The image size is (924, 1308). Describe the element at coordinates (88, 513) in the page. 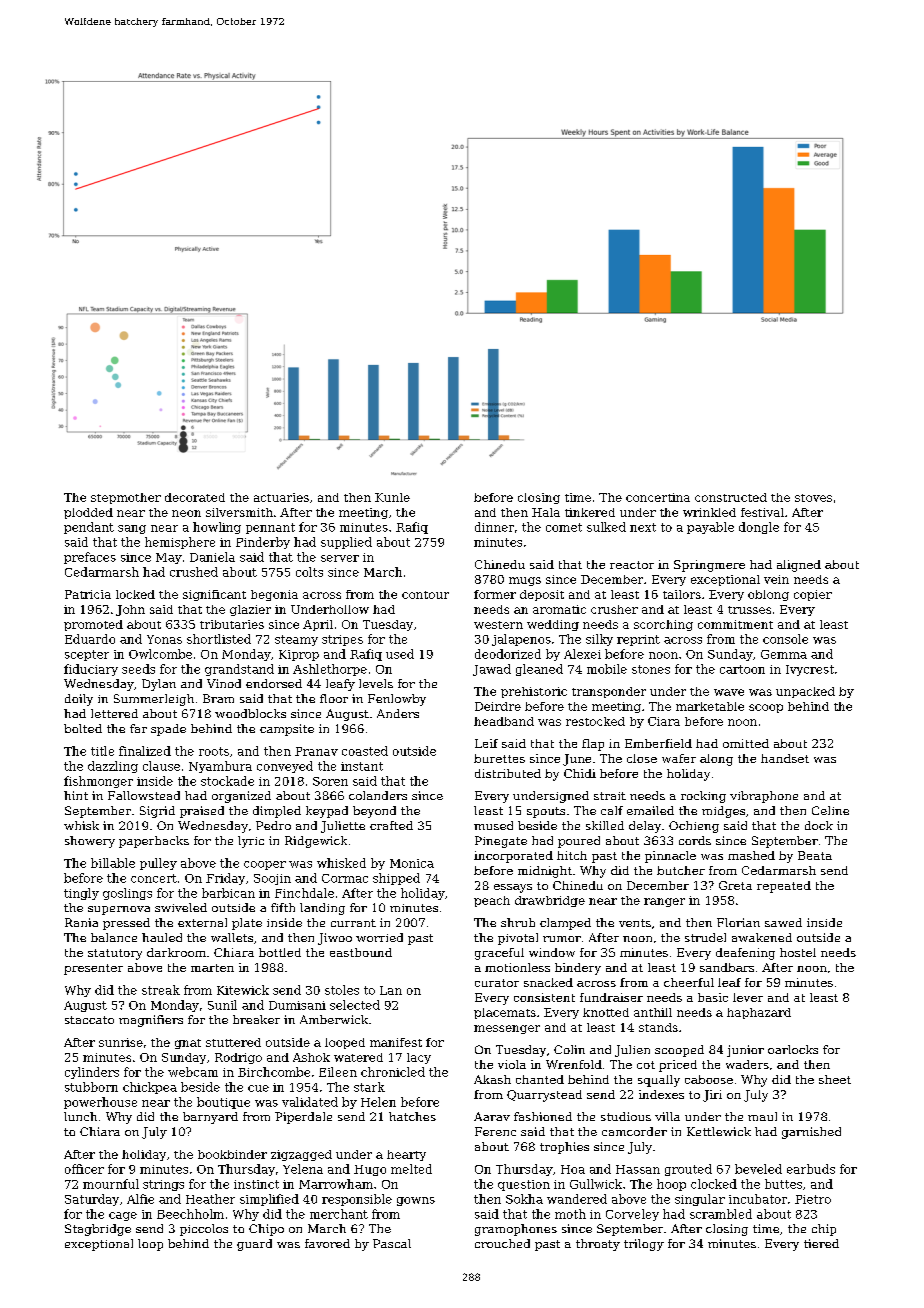

I see `plodded` at that location.
